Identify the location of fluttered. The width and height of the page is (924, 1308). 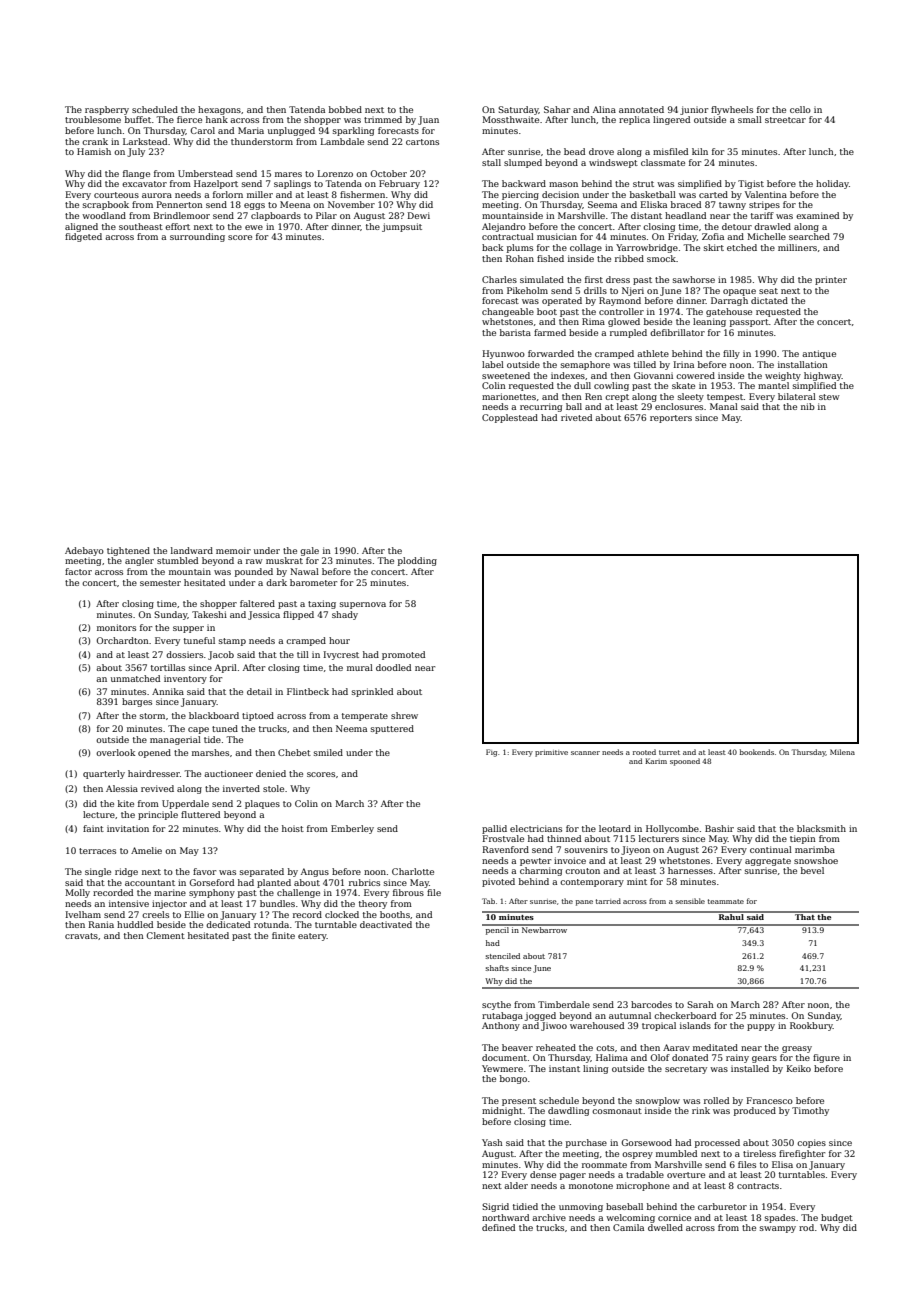
(200, 814).
